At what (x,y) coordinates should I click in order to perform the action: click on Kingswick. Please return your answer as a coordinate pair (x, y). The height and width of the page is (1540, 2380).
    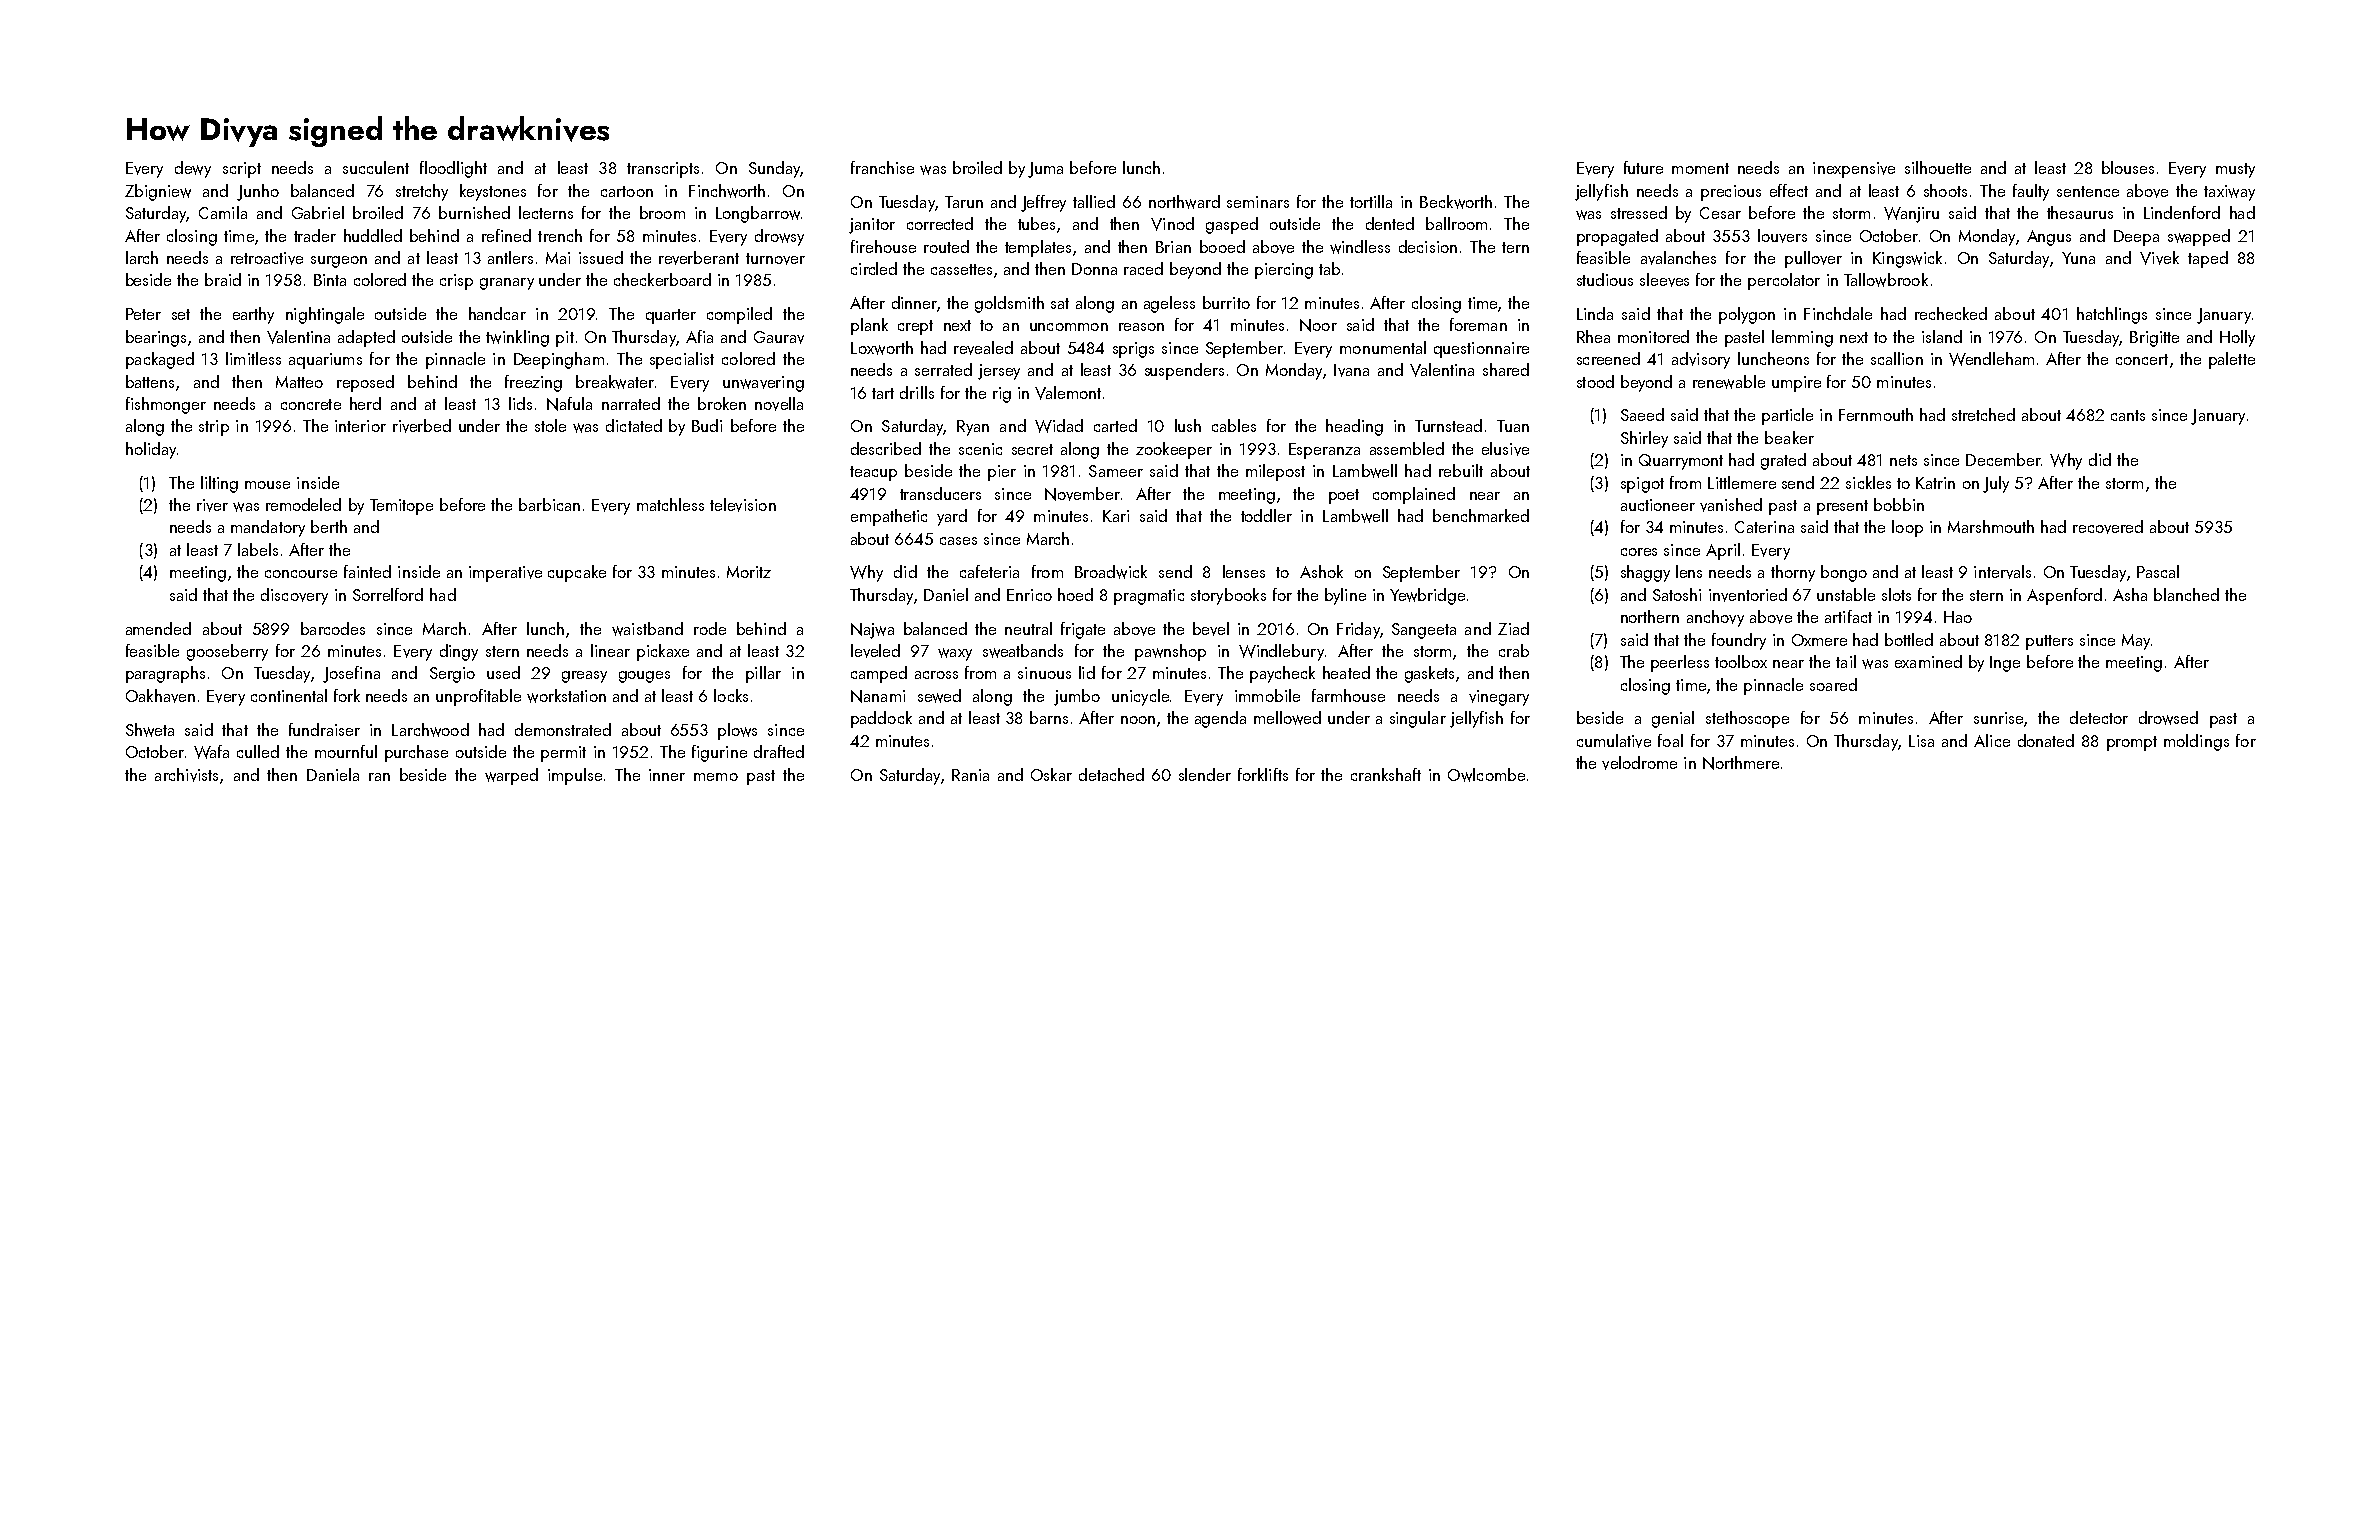
    Looking at the image, I should click on (1907, 259).
